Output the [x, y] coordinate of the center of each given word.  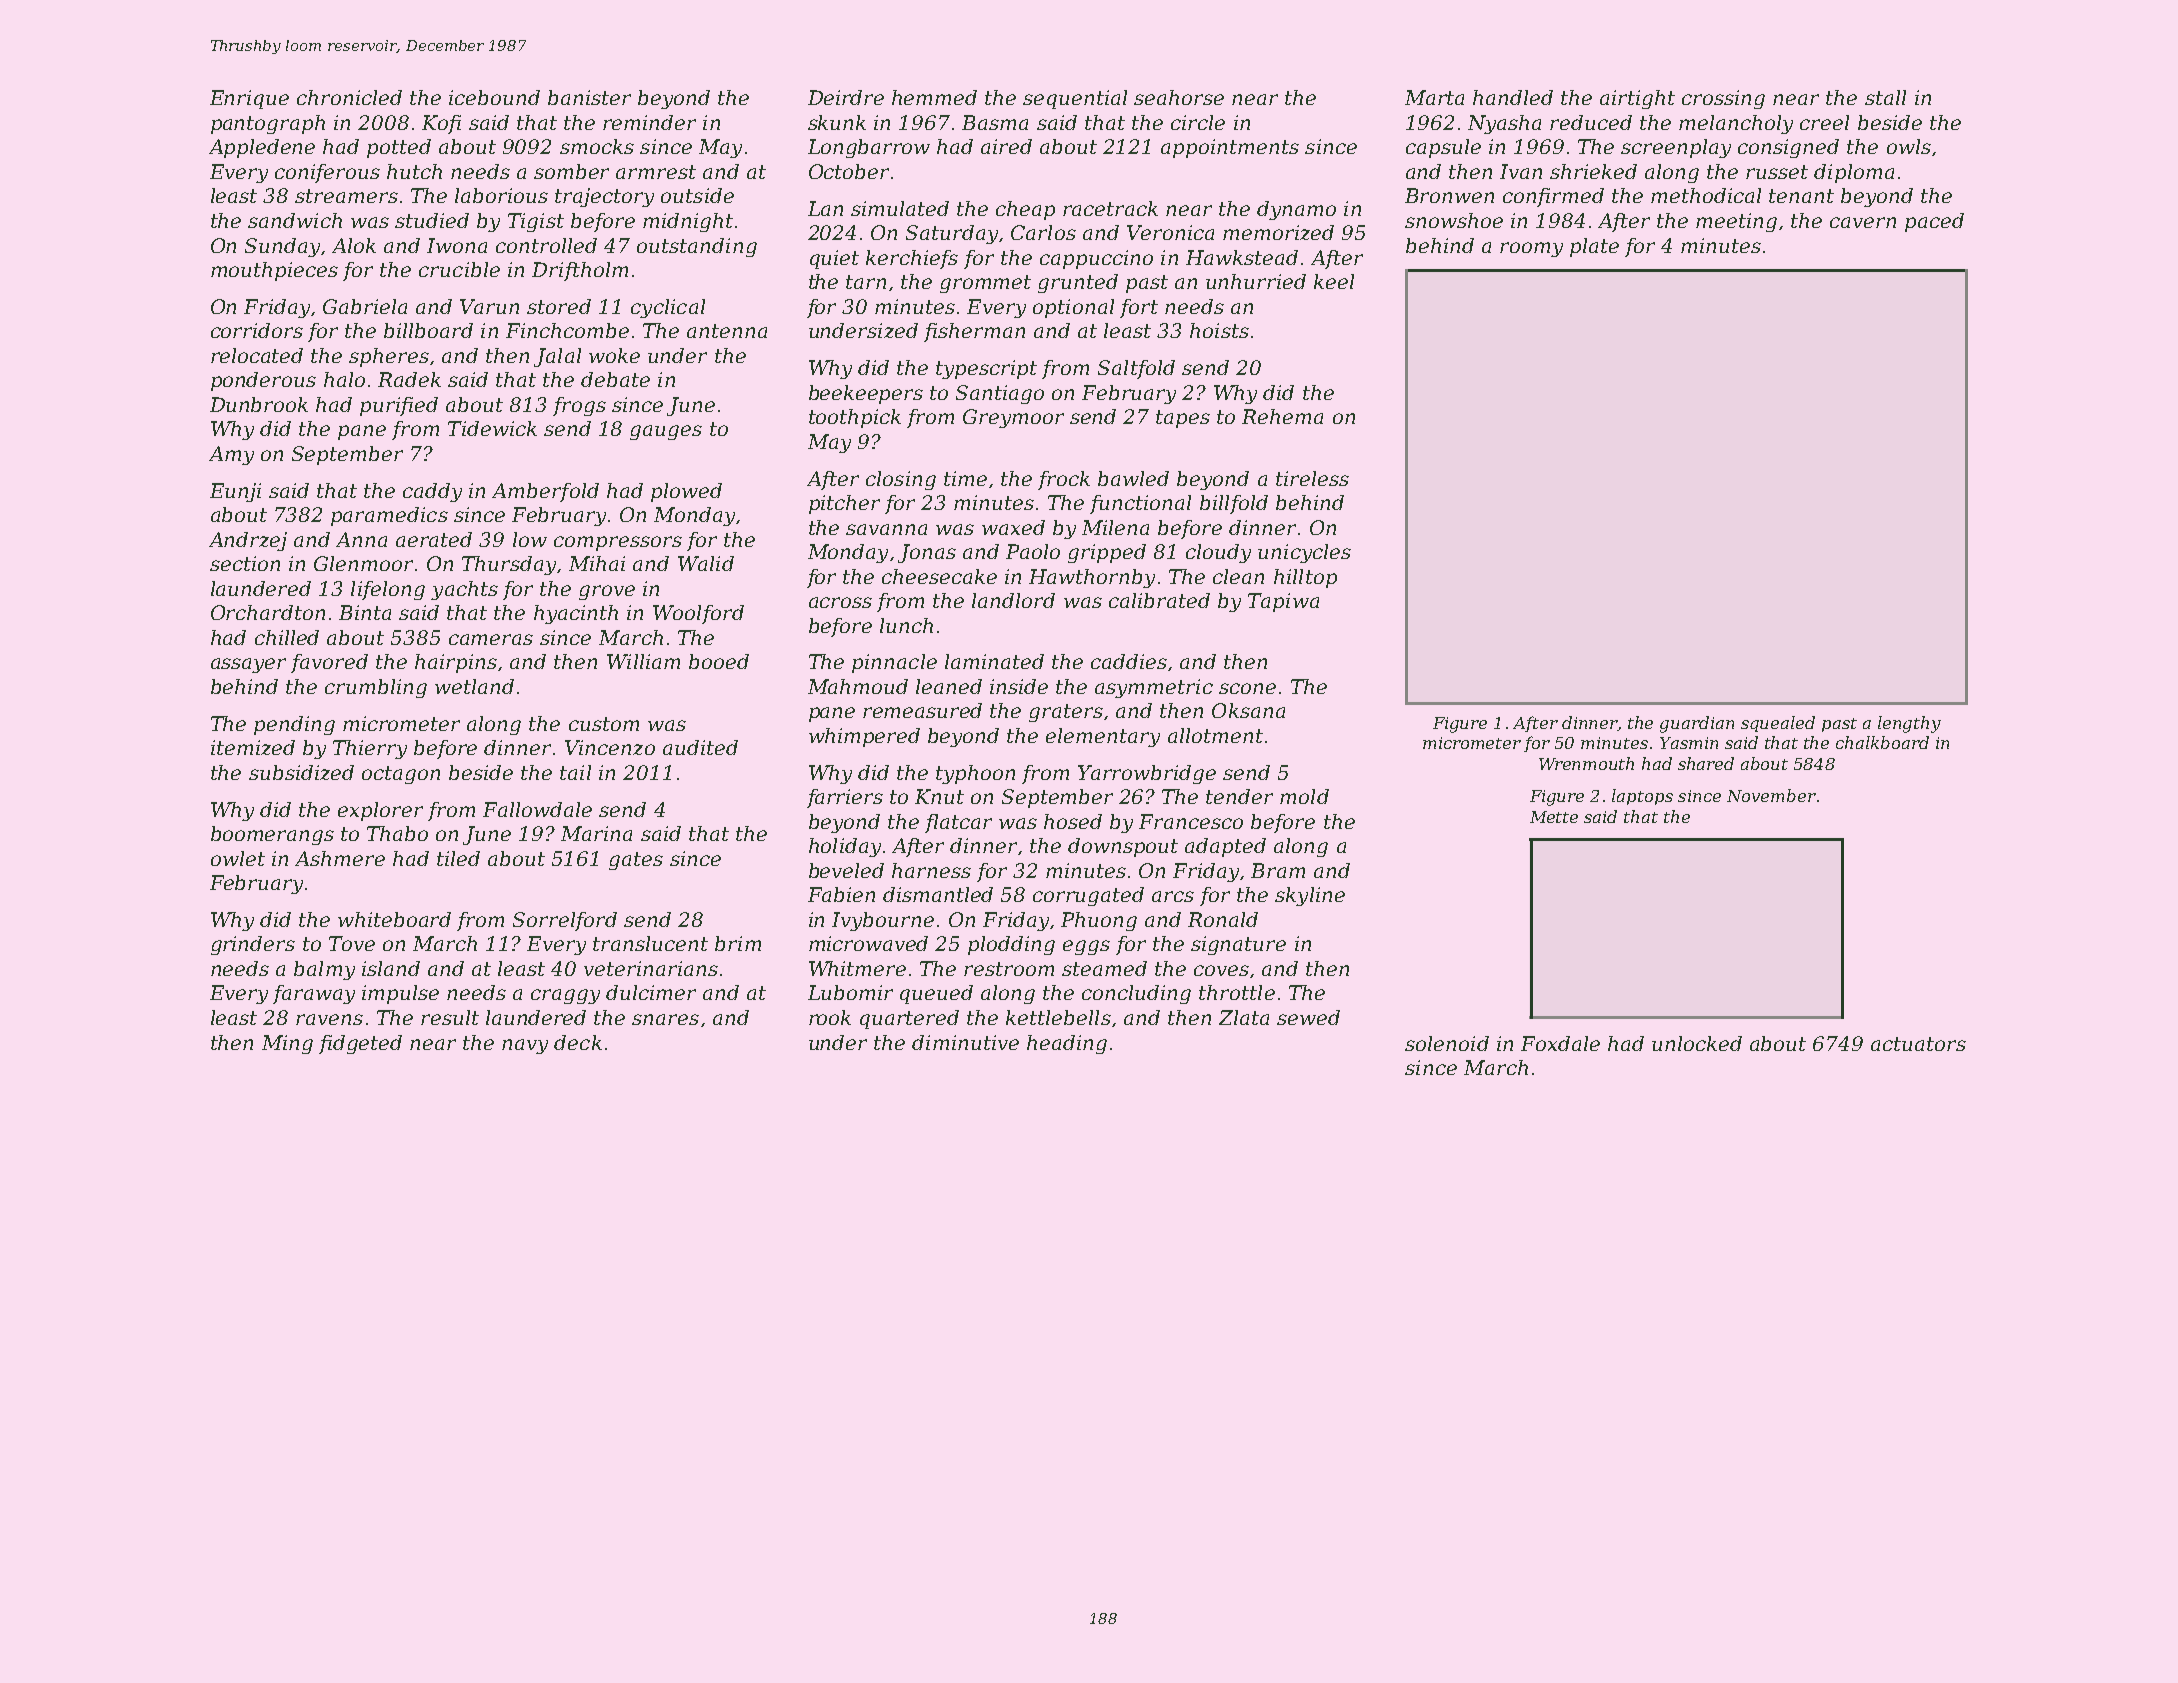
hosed [1073, 821]
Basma [995, 122]
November [1771, 795]
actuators [1918, 1044]
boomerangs [272, 835]
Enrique [249, 99]
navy [525, 1046]
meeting [1736, 222]
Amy [231, 455]
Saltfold [1136, 369]
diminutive [965, 1042]
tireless [1312, 478]
